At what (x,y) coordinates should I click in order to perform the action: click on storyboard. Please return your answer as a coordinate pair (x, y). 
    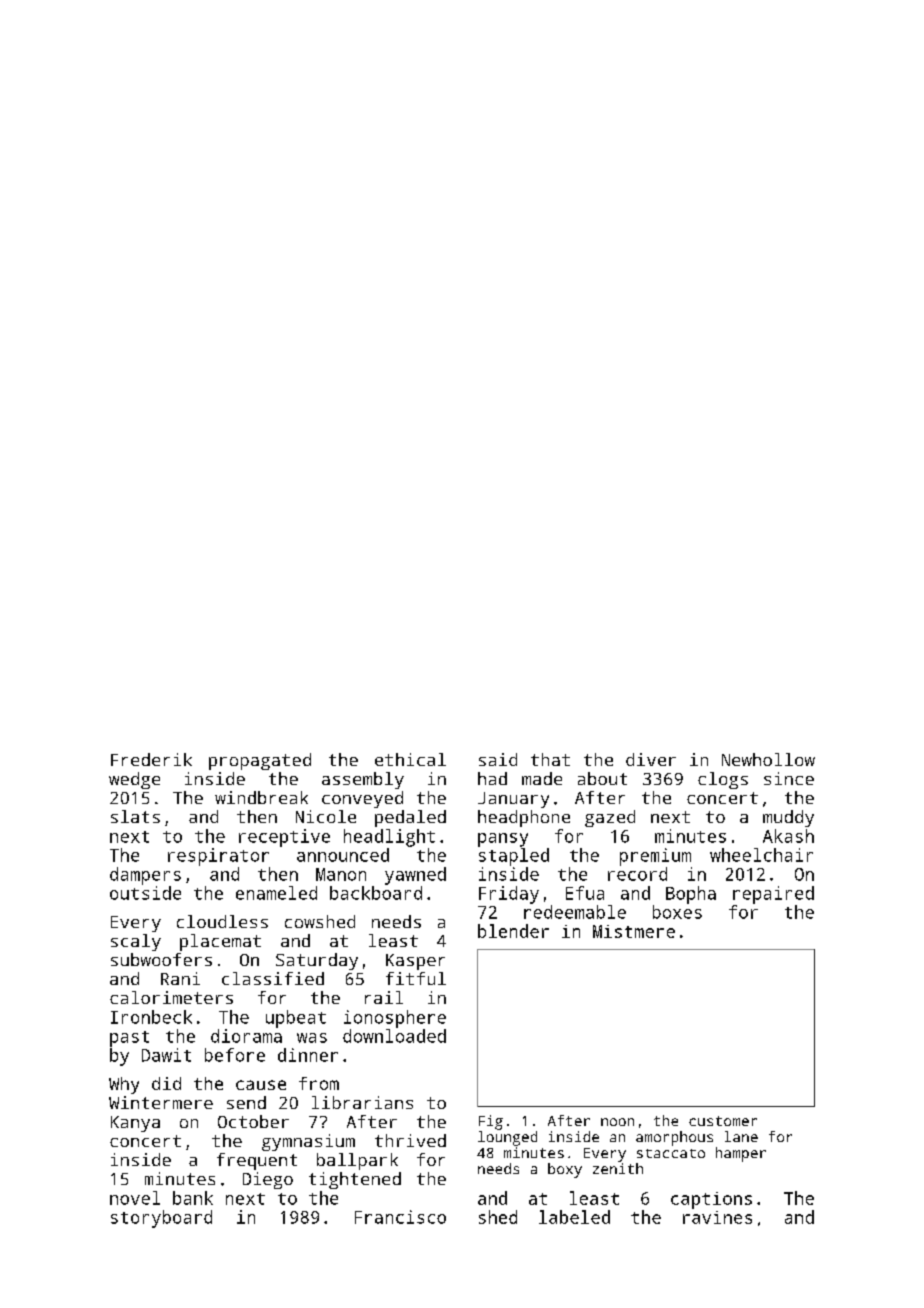
    Looking at the image, I should click on (161, 1219).
